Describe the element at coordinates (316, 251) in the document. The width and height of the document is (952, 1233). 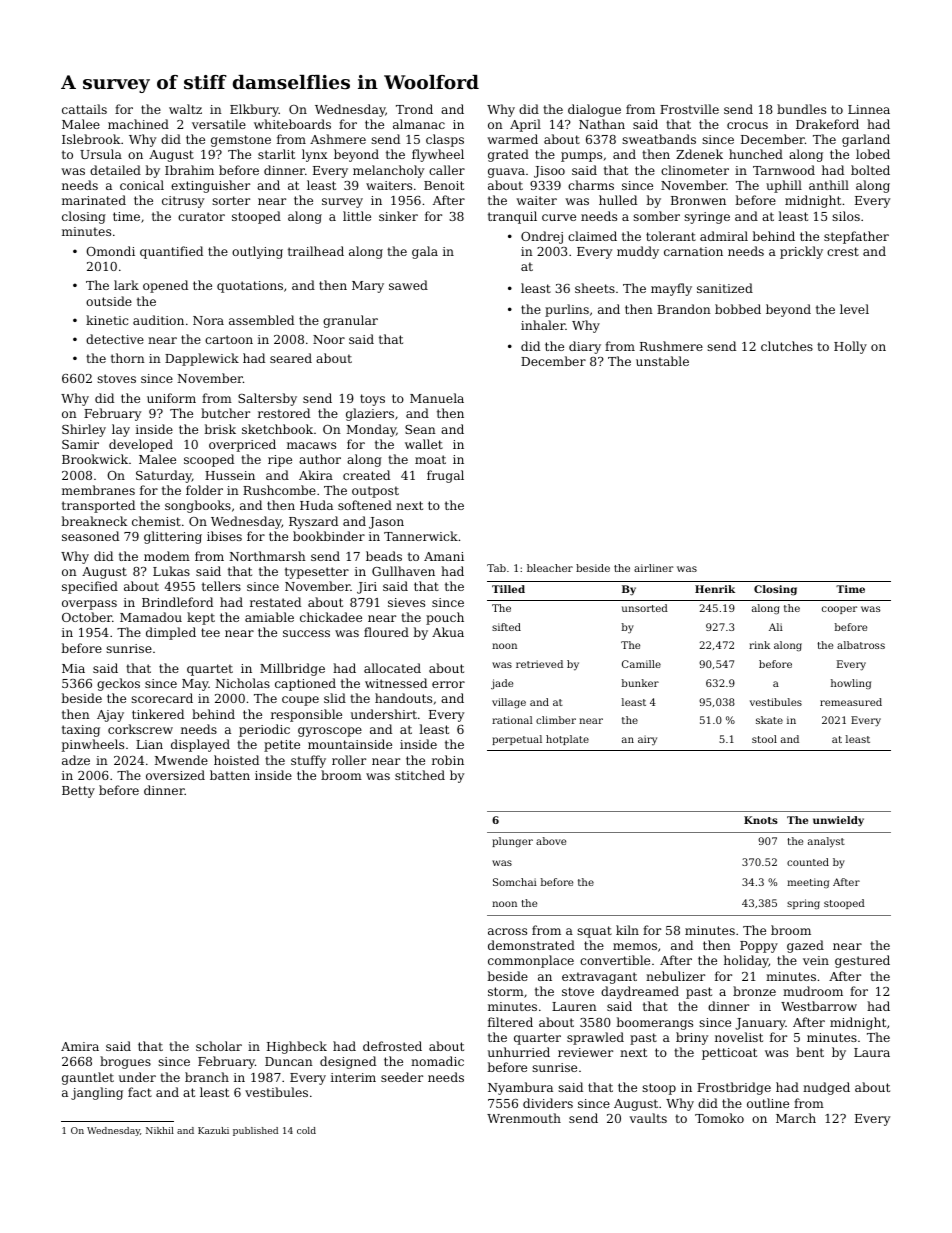
I see `trailhead` at that location.
